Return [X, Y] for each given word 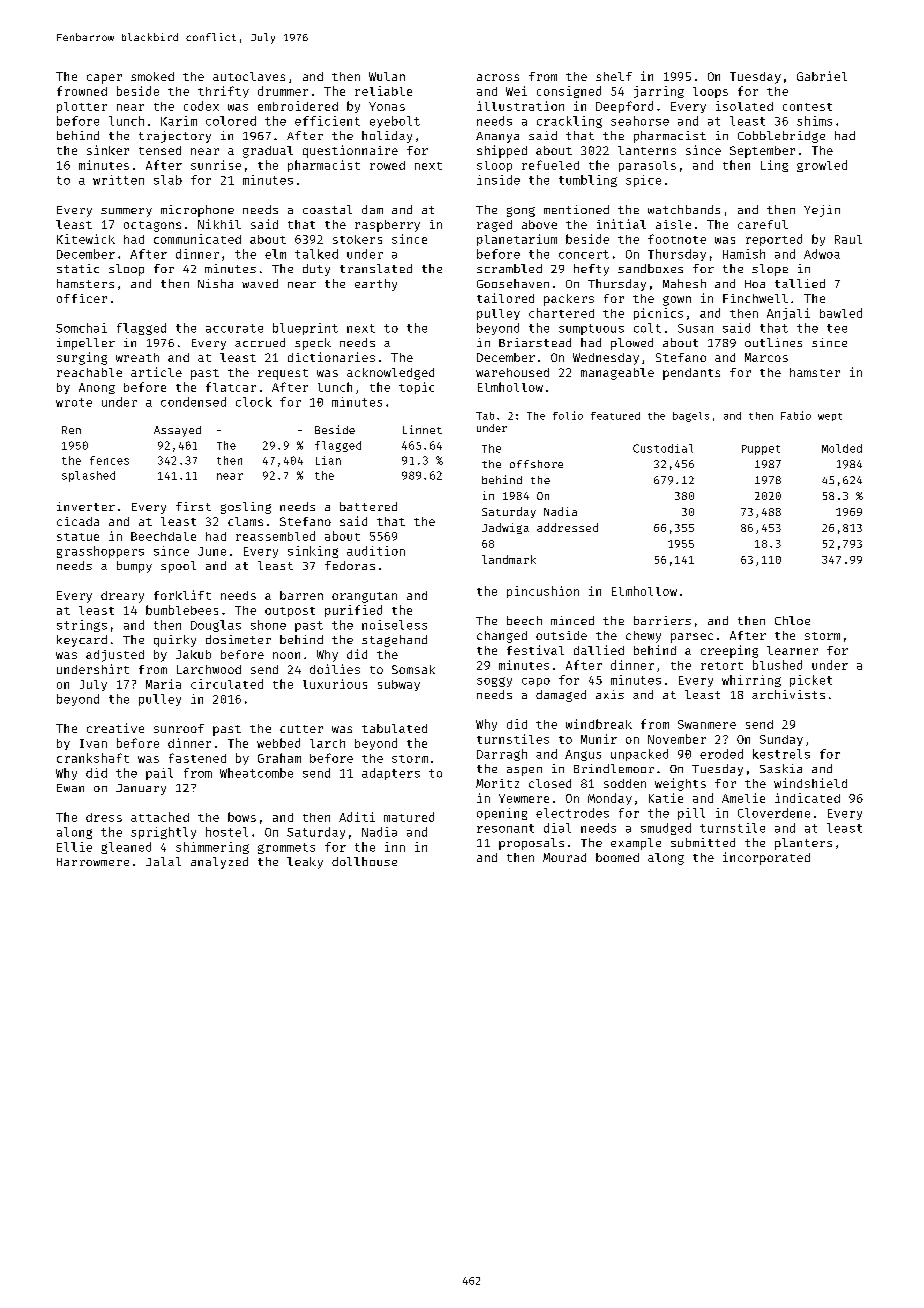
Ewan [70, 788]
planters [803, 844]
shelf [614, 76]
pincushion [543, 592]
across [498, 77]
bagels [691, 417]
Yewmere [524, 798]
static [78, 268]
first [193, 506]
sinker [108, 150]
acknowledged [390, 374]
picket [811, 681]
